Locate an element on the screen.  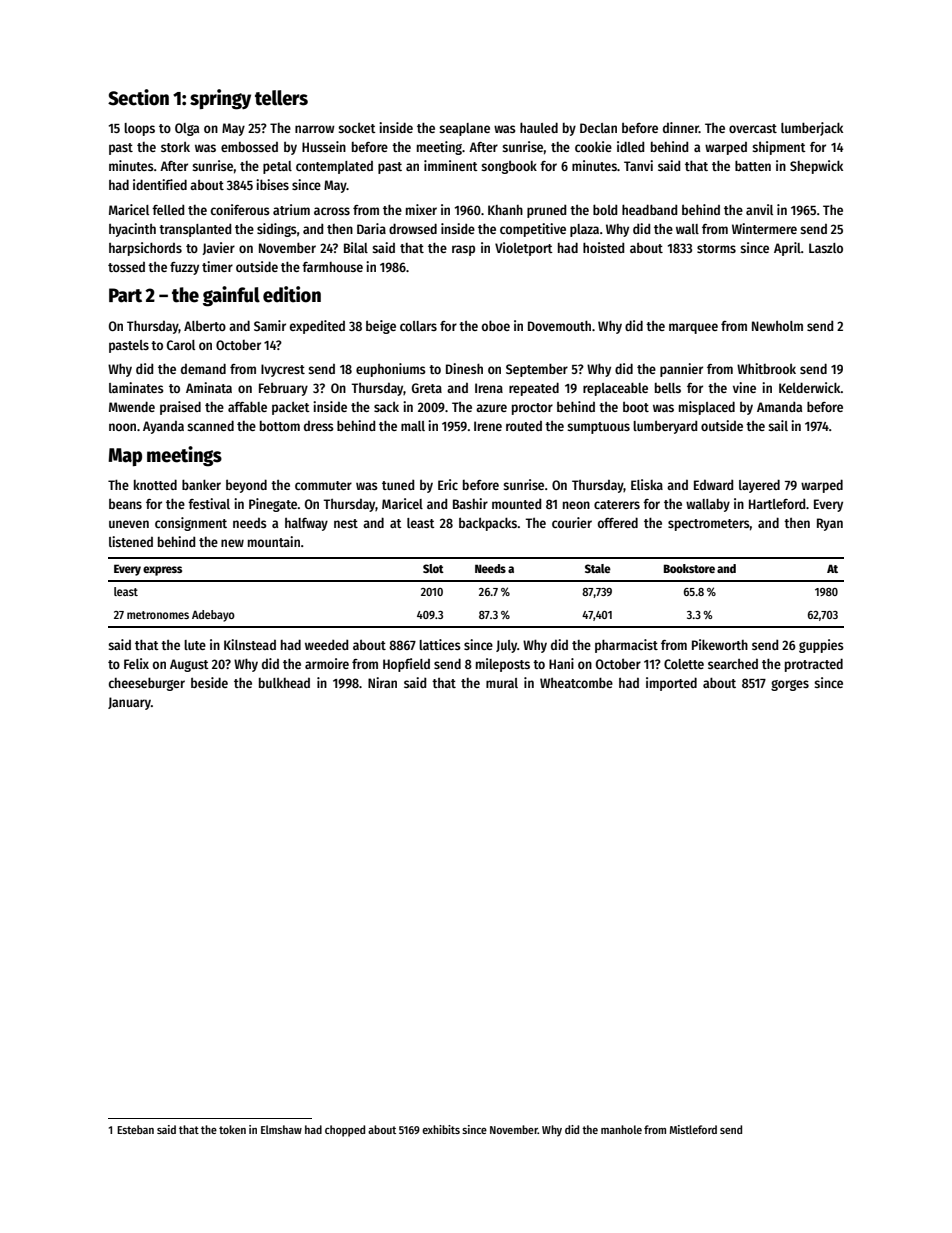
Wheatcombe is located at coordinates (576, 682).
